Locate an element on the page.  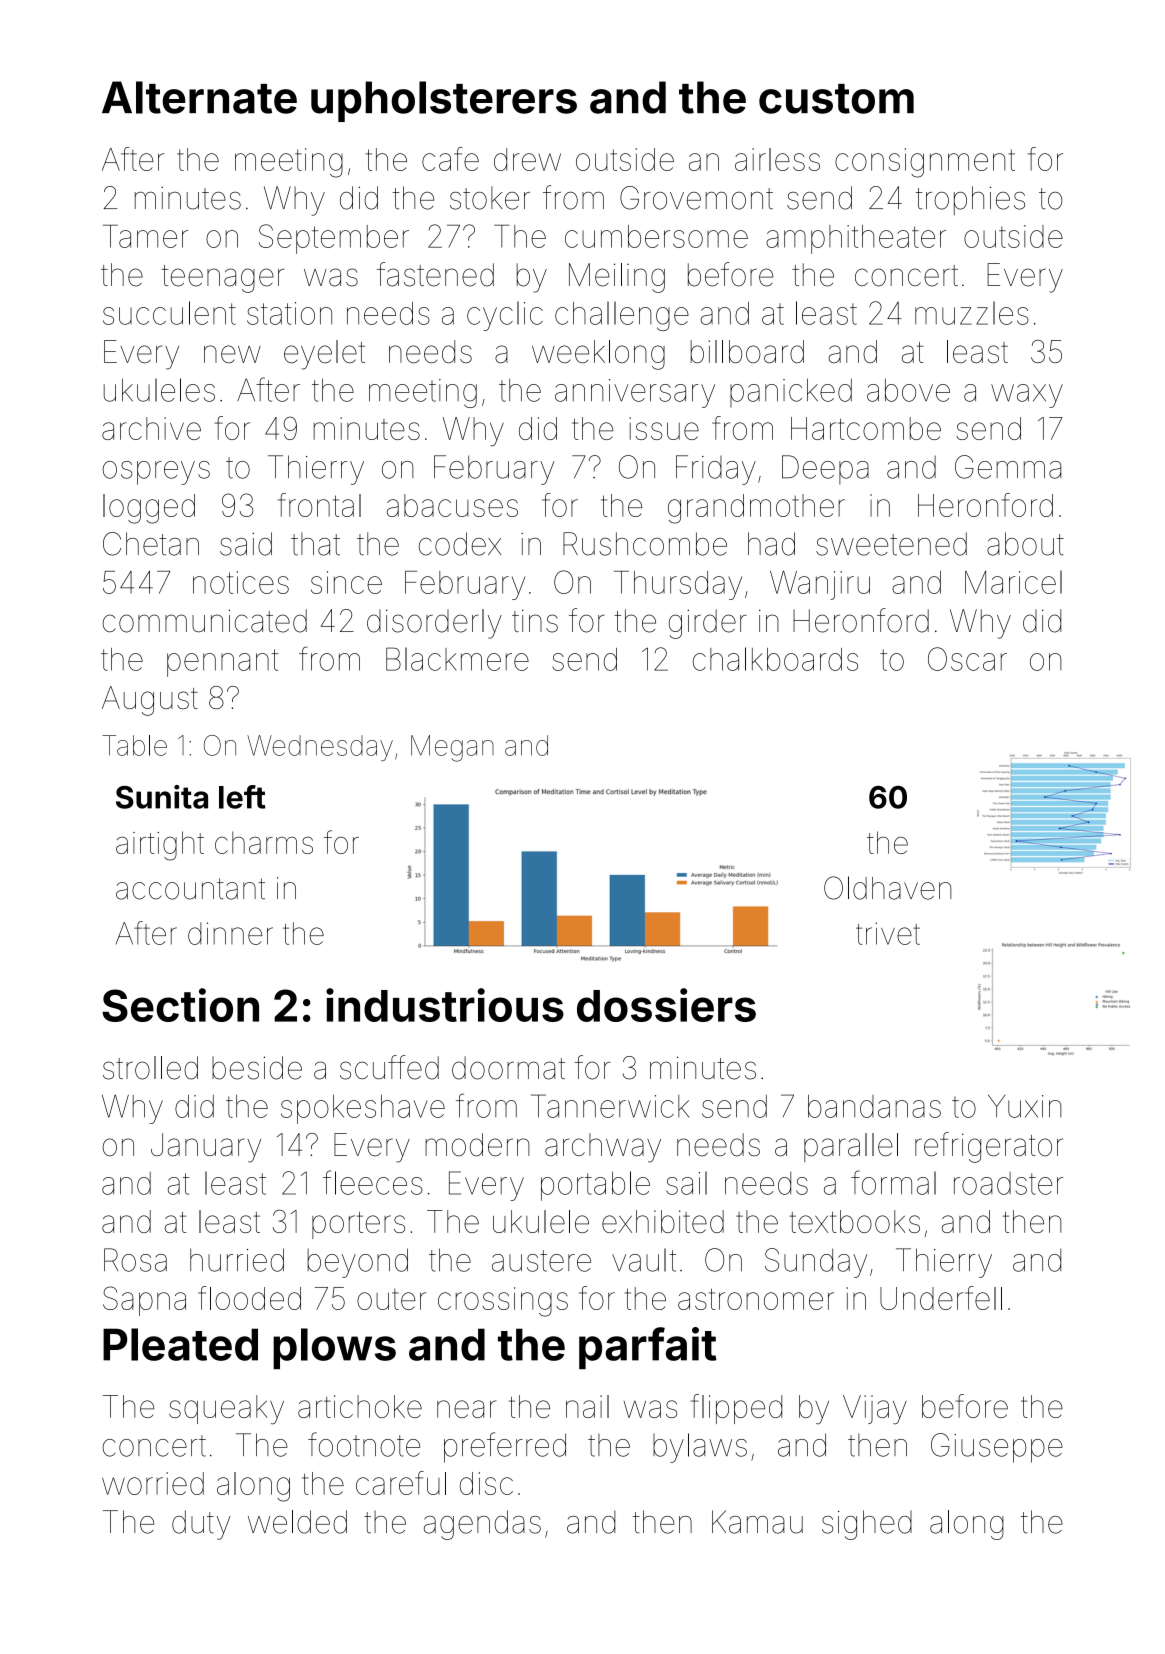
consignment is located at coordinates (925, 163).
